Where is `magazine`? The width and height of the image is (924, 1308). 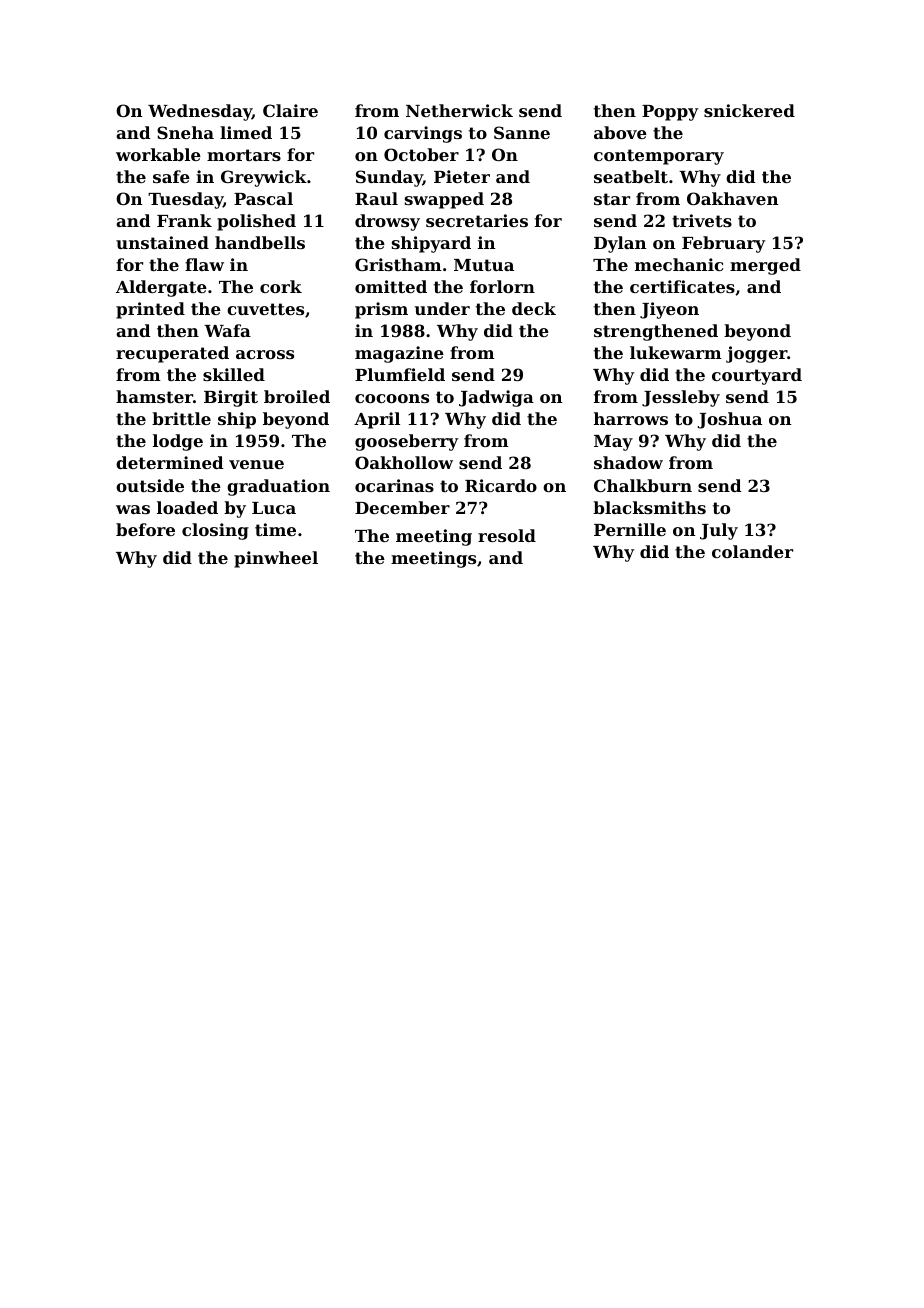
magazine is located at coordinates (399, 354).
